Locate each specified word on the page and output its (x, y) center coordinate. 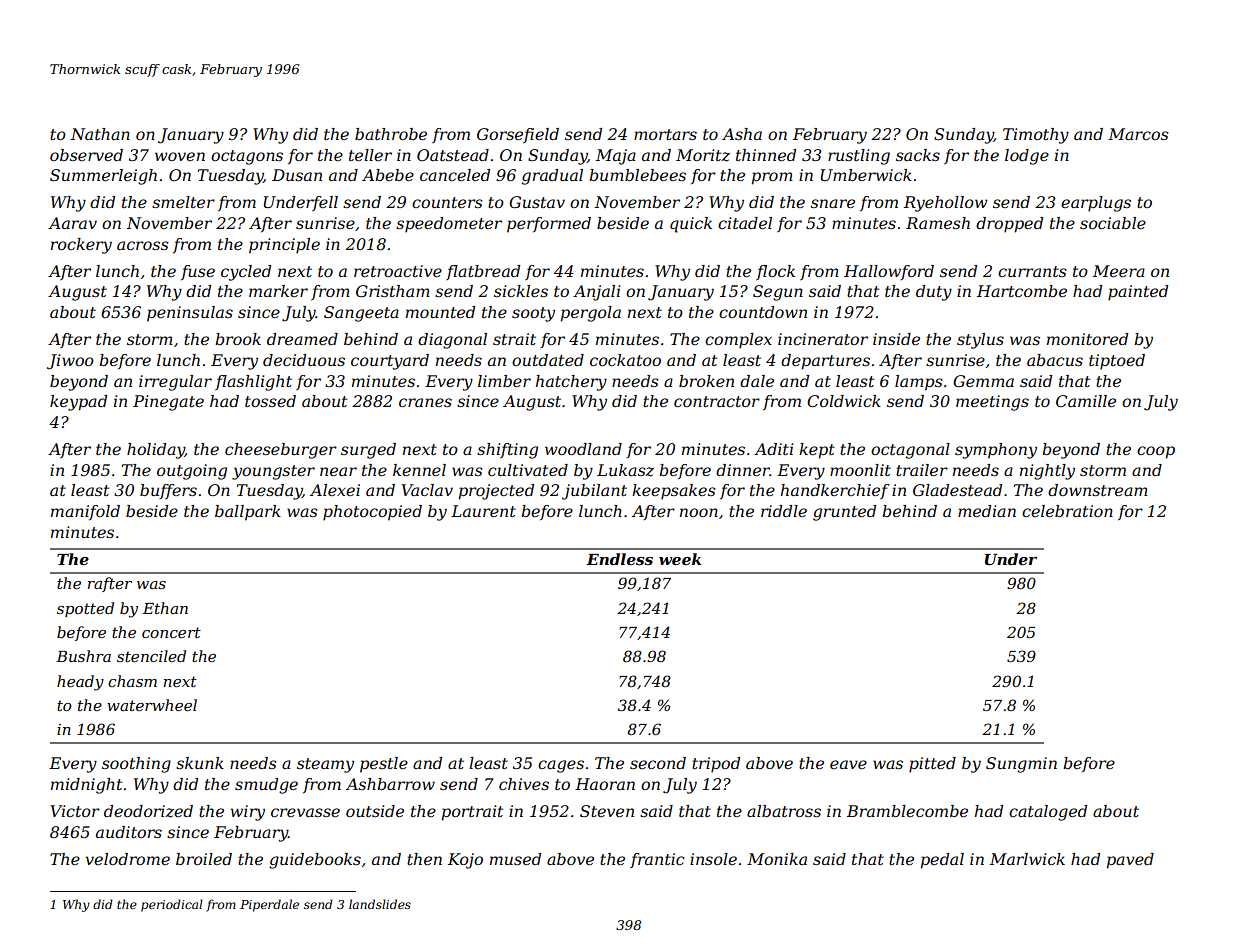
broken (706, 381)
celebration (1067, 511)
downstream (1098, 490)
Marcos (1138, 134)
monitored (1087, 339)
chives (524, 784)
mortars (665, 134)
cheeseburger (281, 451)
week (680, 559)
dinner (743, 470)
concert (171, 632)
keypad (78, 403)
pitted (932, 765)
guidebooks (315, 861)
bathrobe (391, 134)
